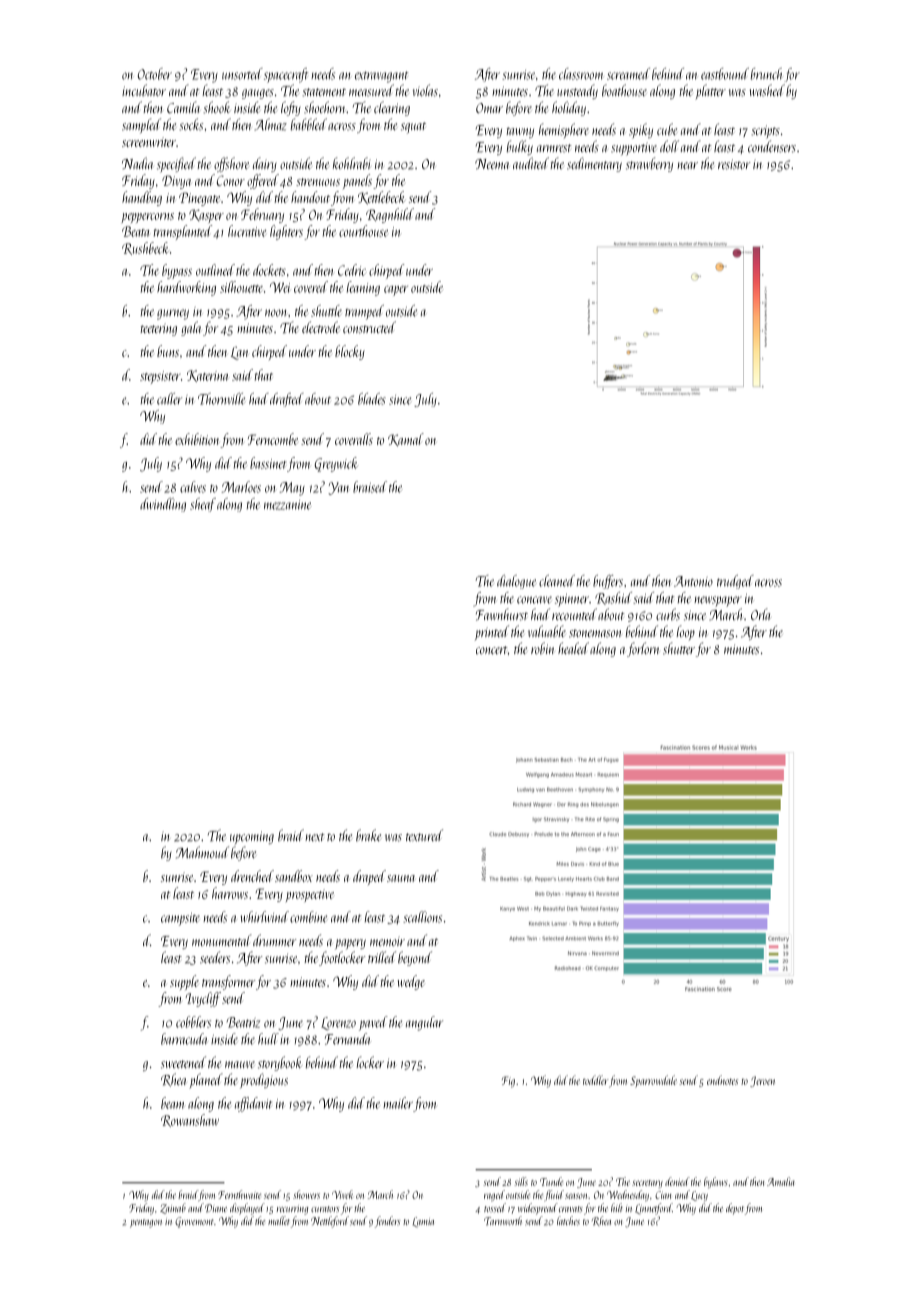 The width and height of the screenshot is (924, 1311). Describe the element at coordinates (144, 90) in the screenshot. I see `incubator` at that location.
